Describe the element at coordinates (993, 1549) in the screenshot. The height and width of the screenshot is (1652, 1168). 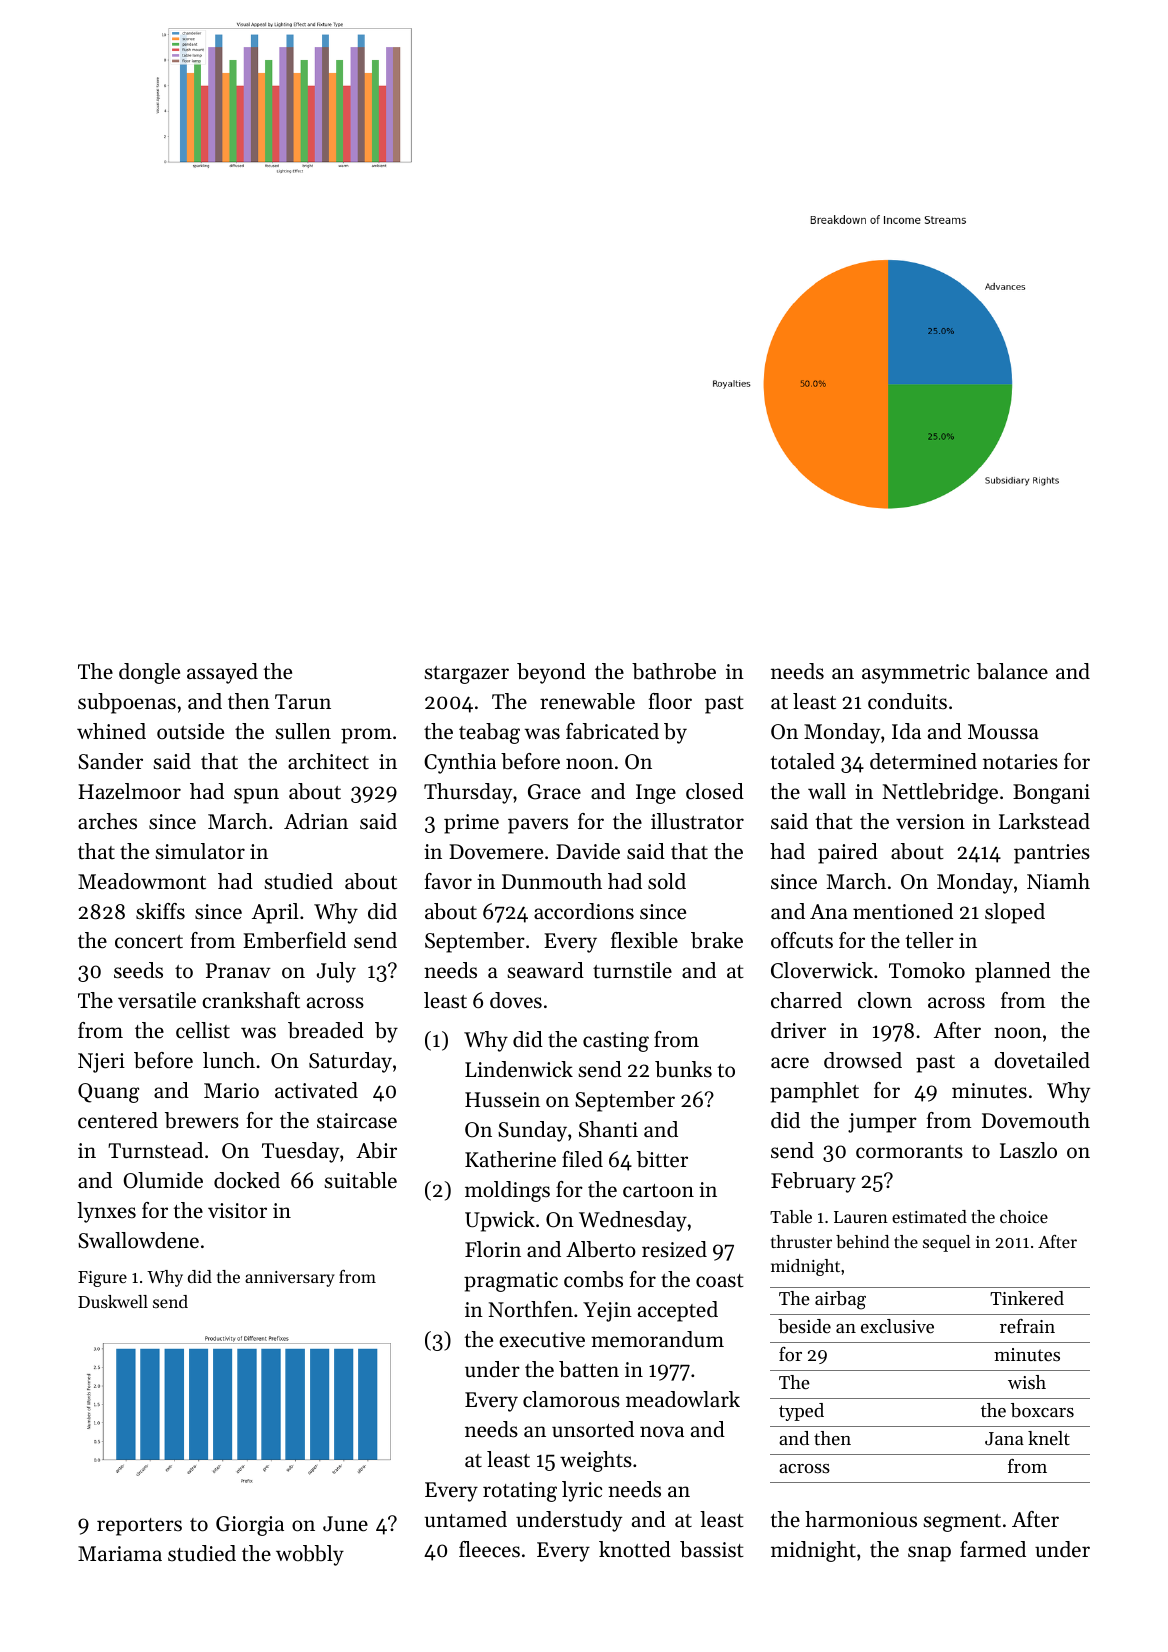
I see `farmed` at that location.
